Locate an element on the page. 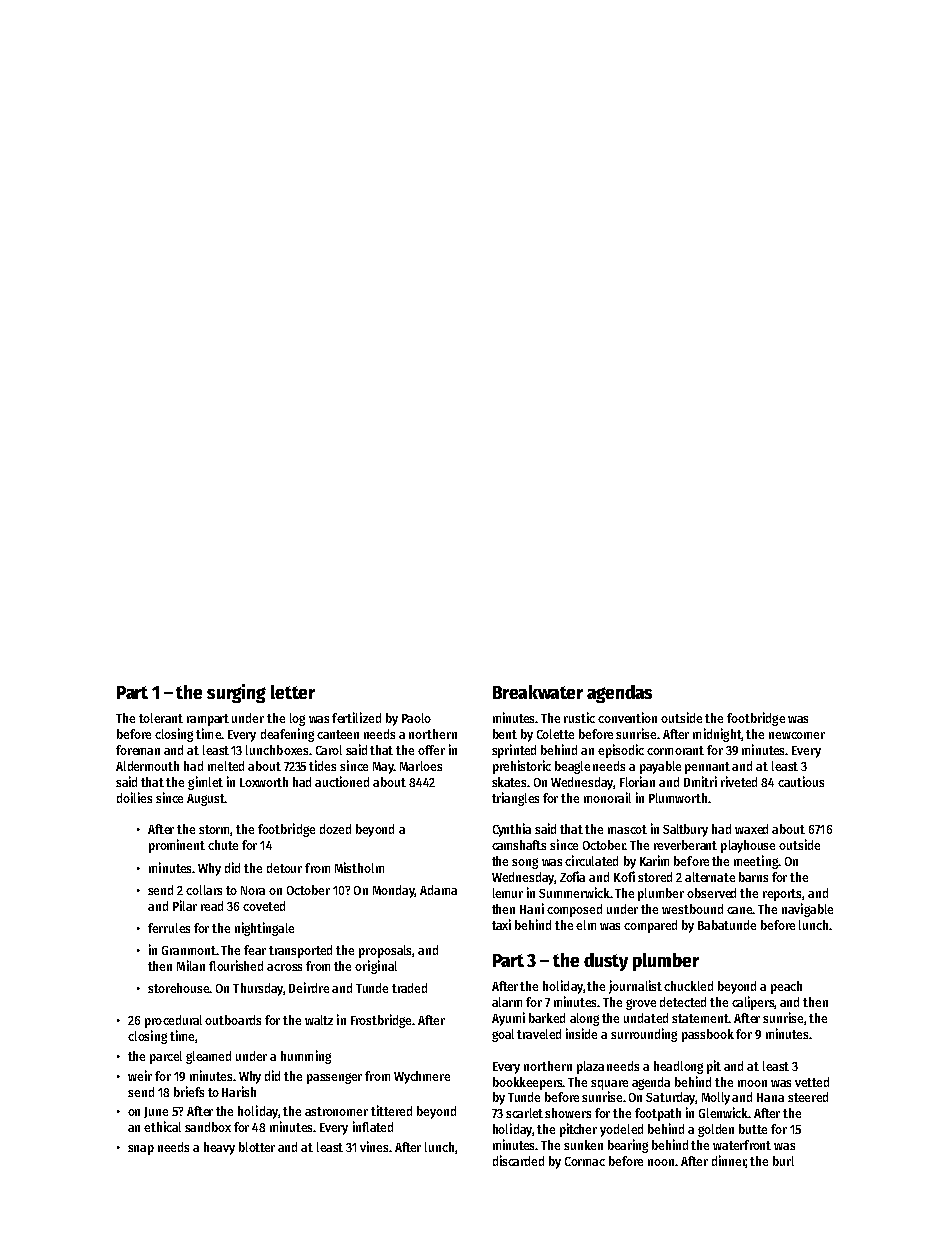  Harish is located at coordinates (239, 1091).
